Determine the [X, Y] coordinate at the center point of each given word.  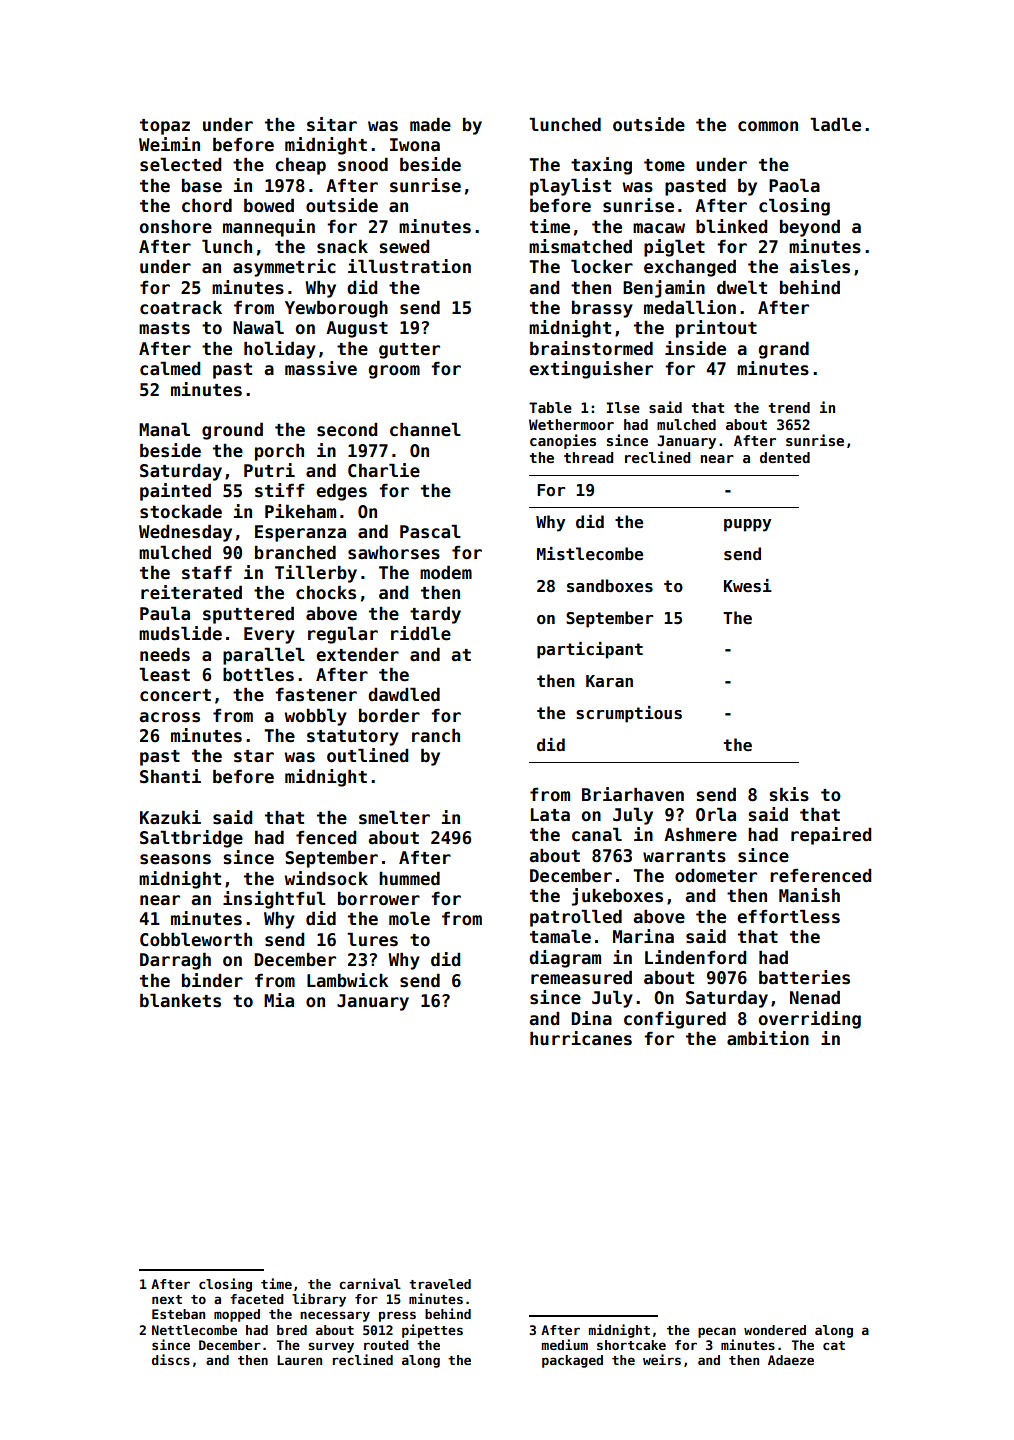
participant [590, 650]
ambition [768, 1038]
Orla [716, 814]
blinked [731, 226]
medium [565, 1344]
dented [785, 457]
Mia [279, 1000]
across [169, 717]
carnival [370, 1283]
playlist [570, 187]
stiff [279, 490]
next [167, 1299]
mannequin [269, 228]
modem [446, 572]
